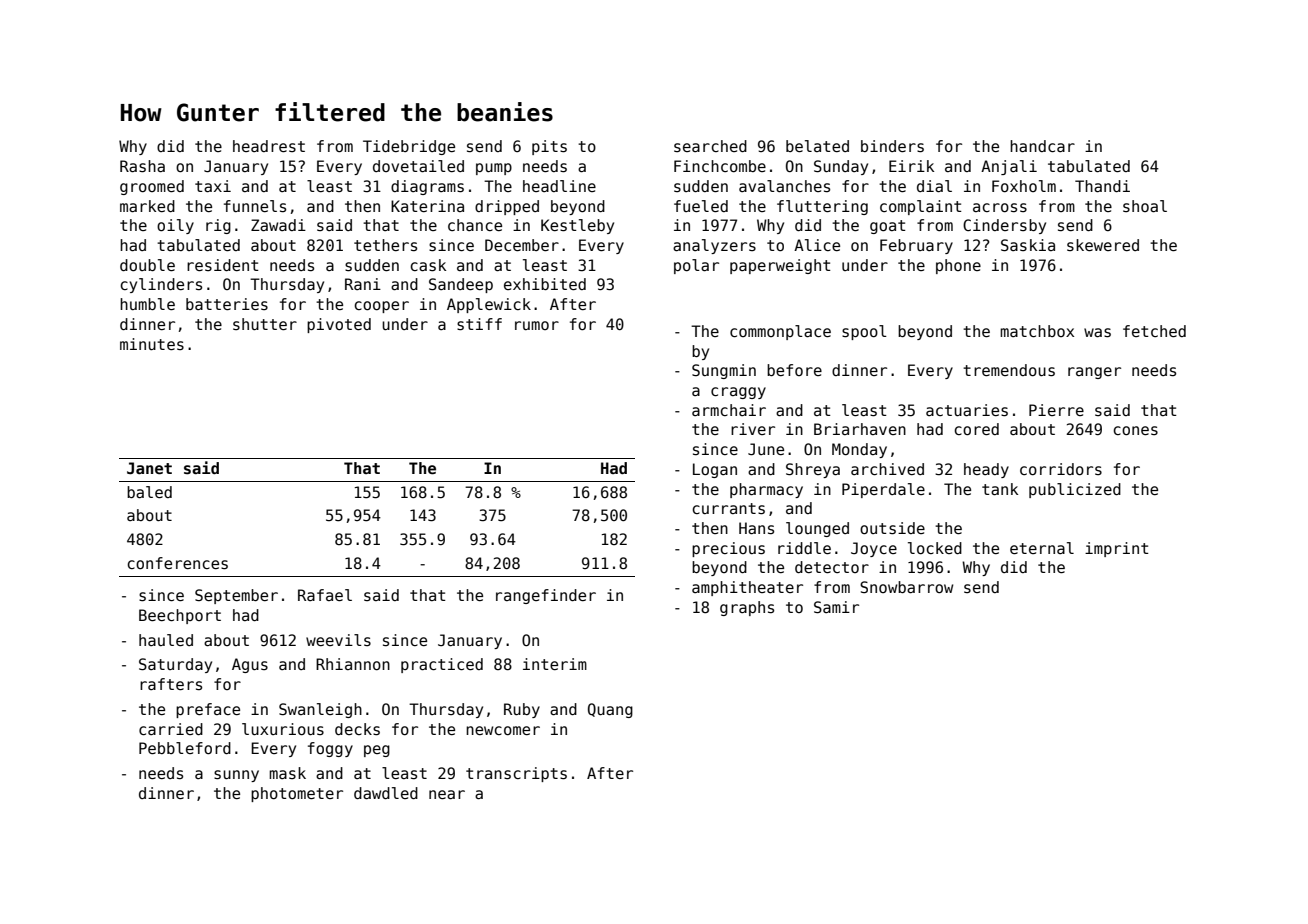 The height and width of the document is (924, 1308). I want to click on practiced, so click(442, 665).
